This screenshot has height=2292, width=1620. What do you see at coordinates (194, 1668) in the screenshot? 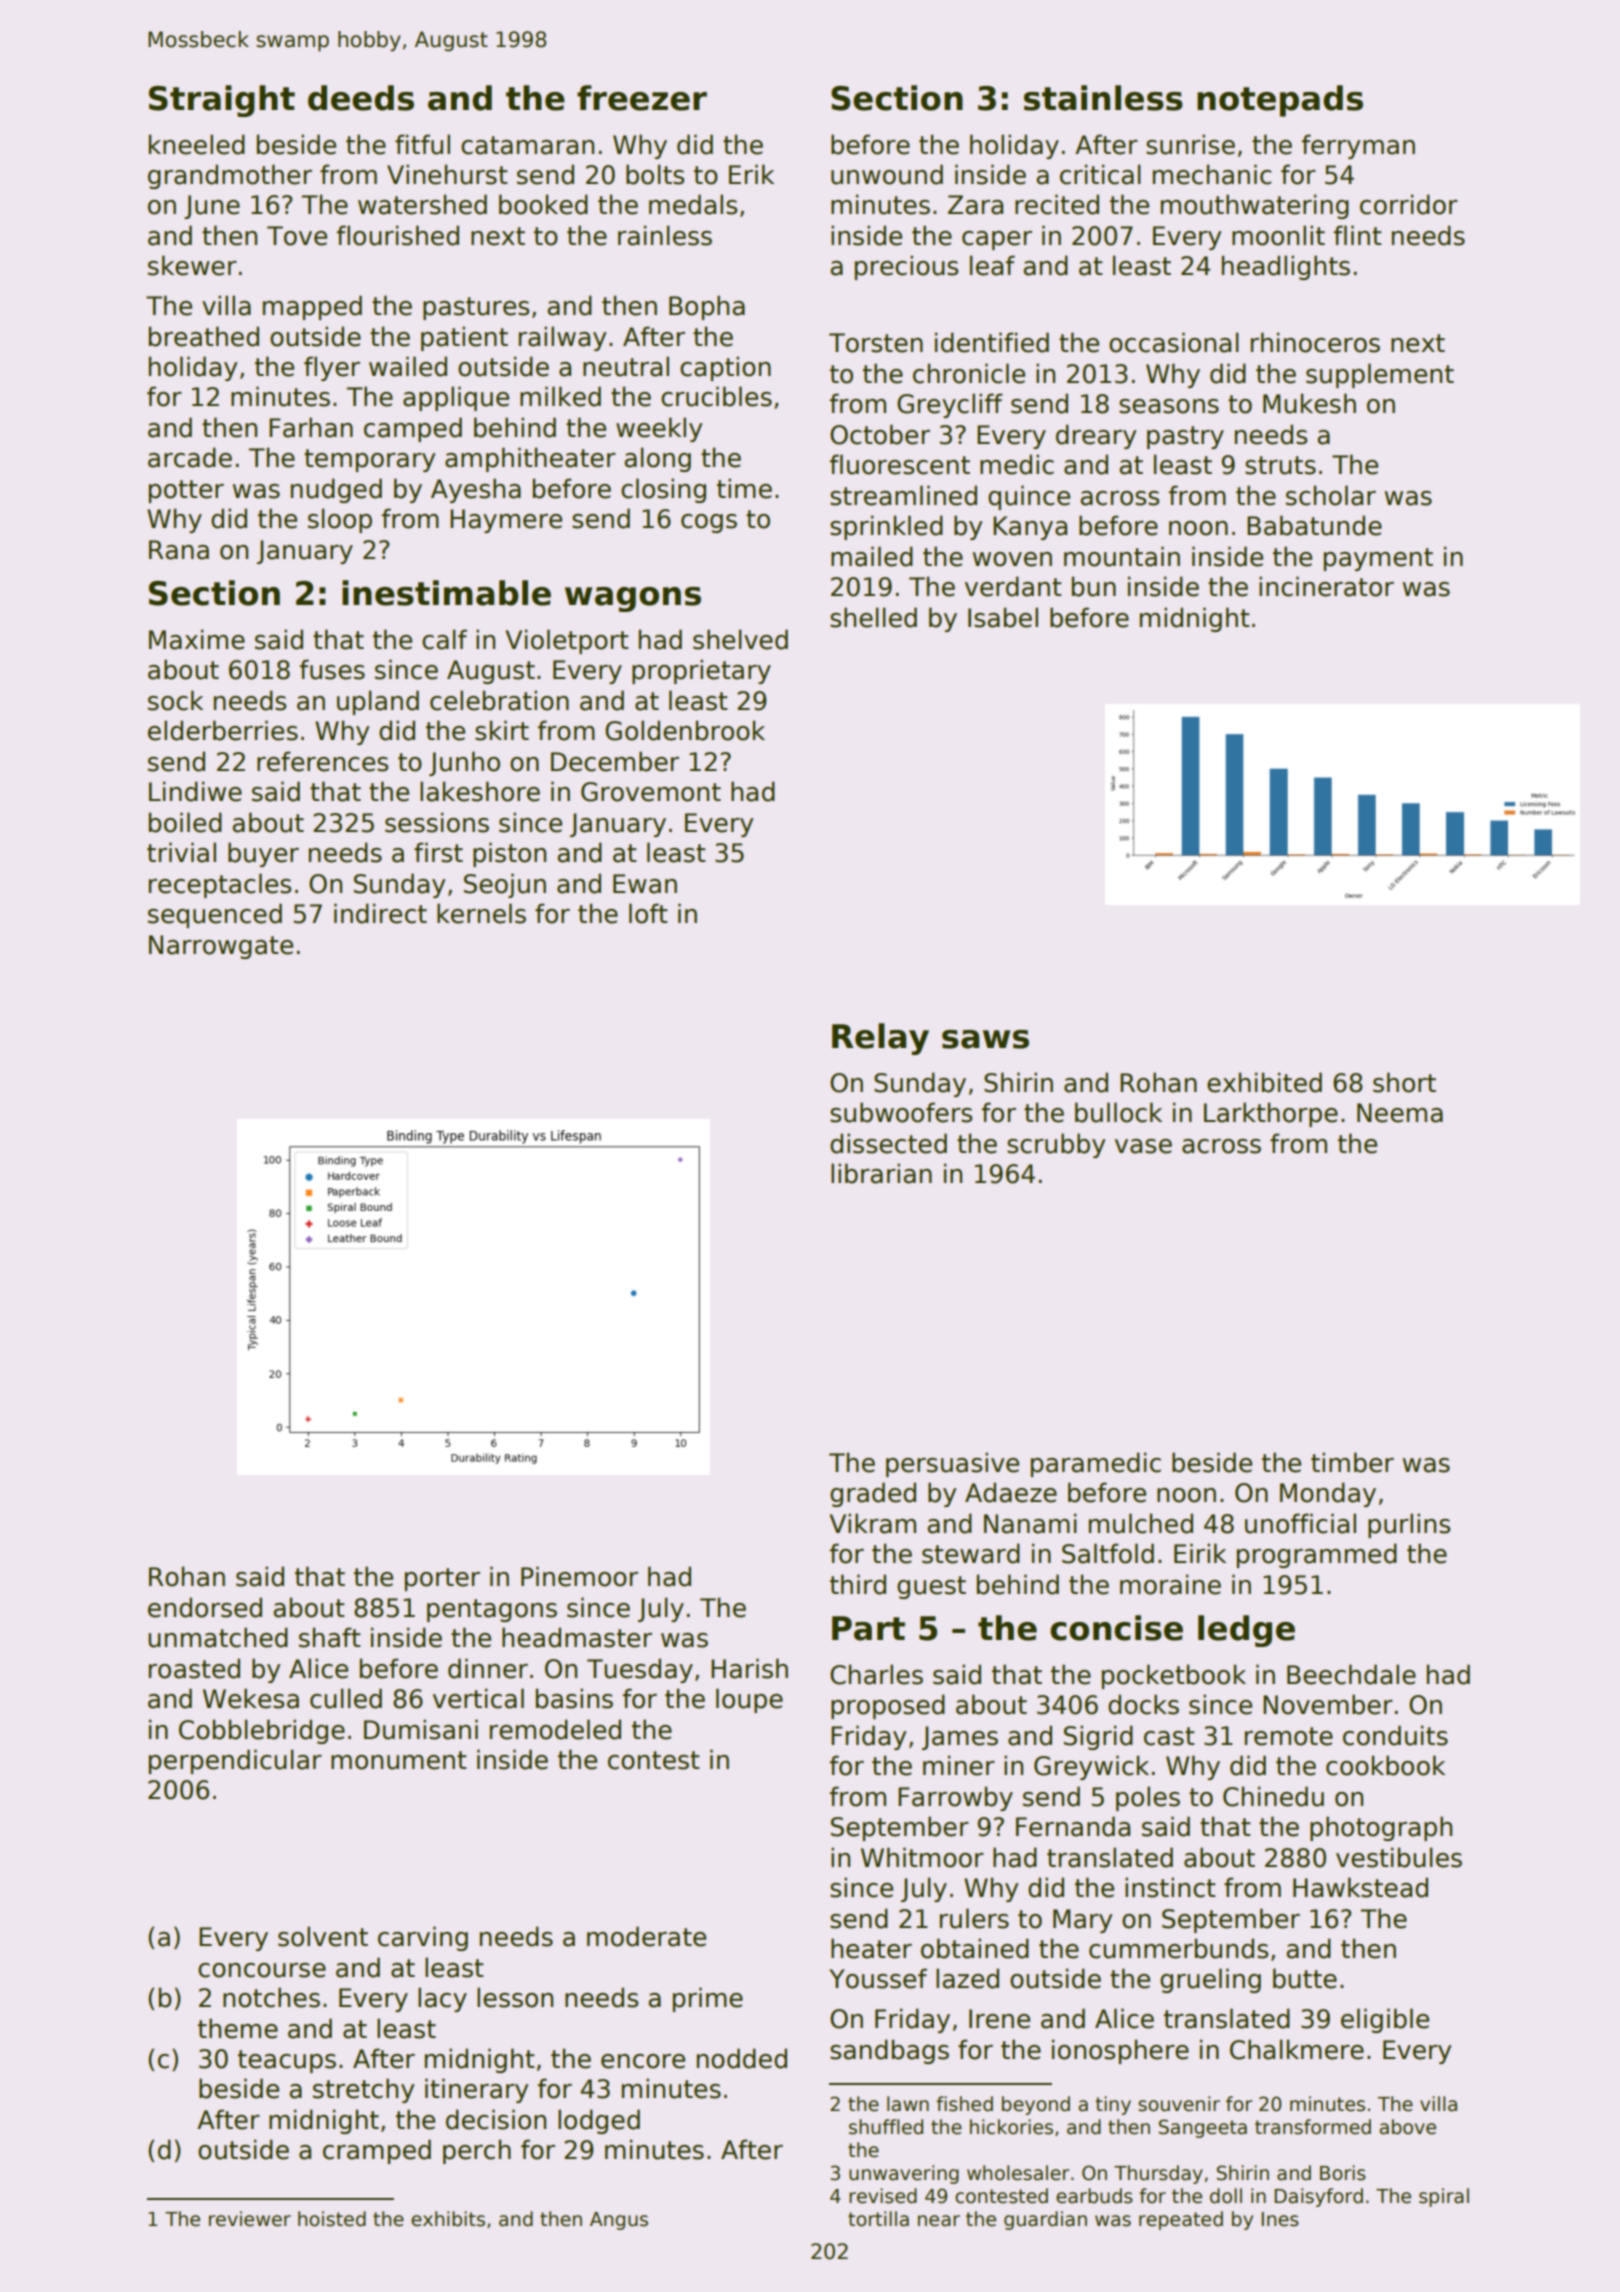
I see `roasted` at bounding box center [194, 1668].
